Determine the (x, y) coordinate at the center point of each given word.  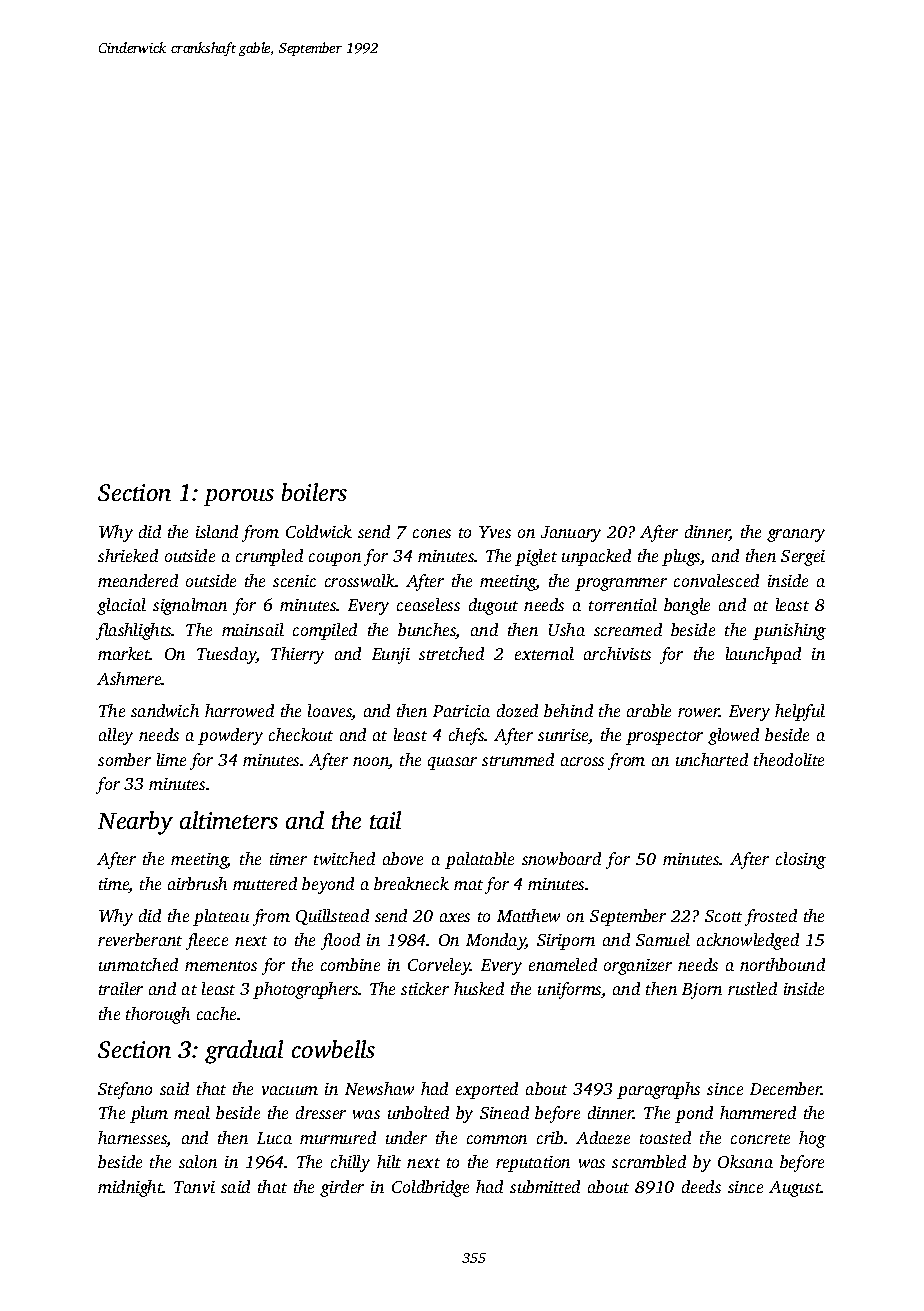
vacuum (290, 1090)
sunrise (563, 736)
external (544, 653)
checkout (301, 734)
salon (198, 1161)
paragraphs (658, 1090)
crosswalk (360, 580)
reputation (533, 1164)
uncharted (712, 759)
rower (699, 712)
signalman (190, 606)
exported (487, 1090)
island (217, 531)
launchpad (763, 655)
